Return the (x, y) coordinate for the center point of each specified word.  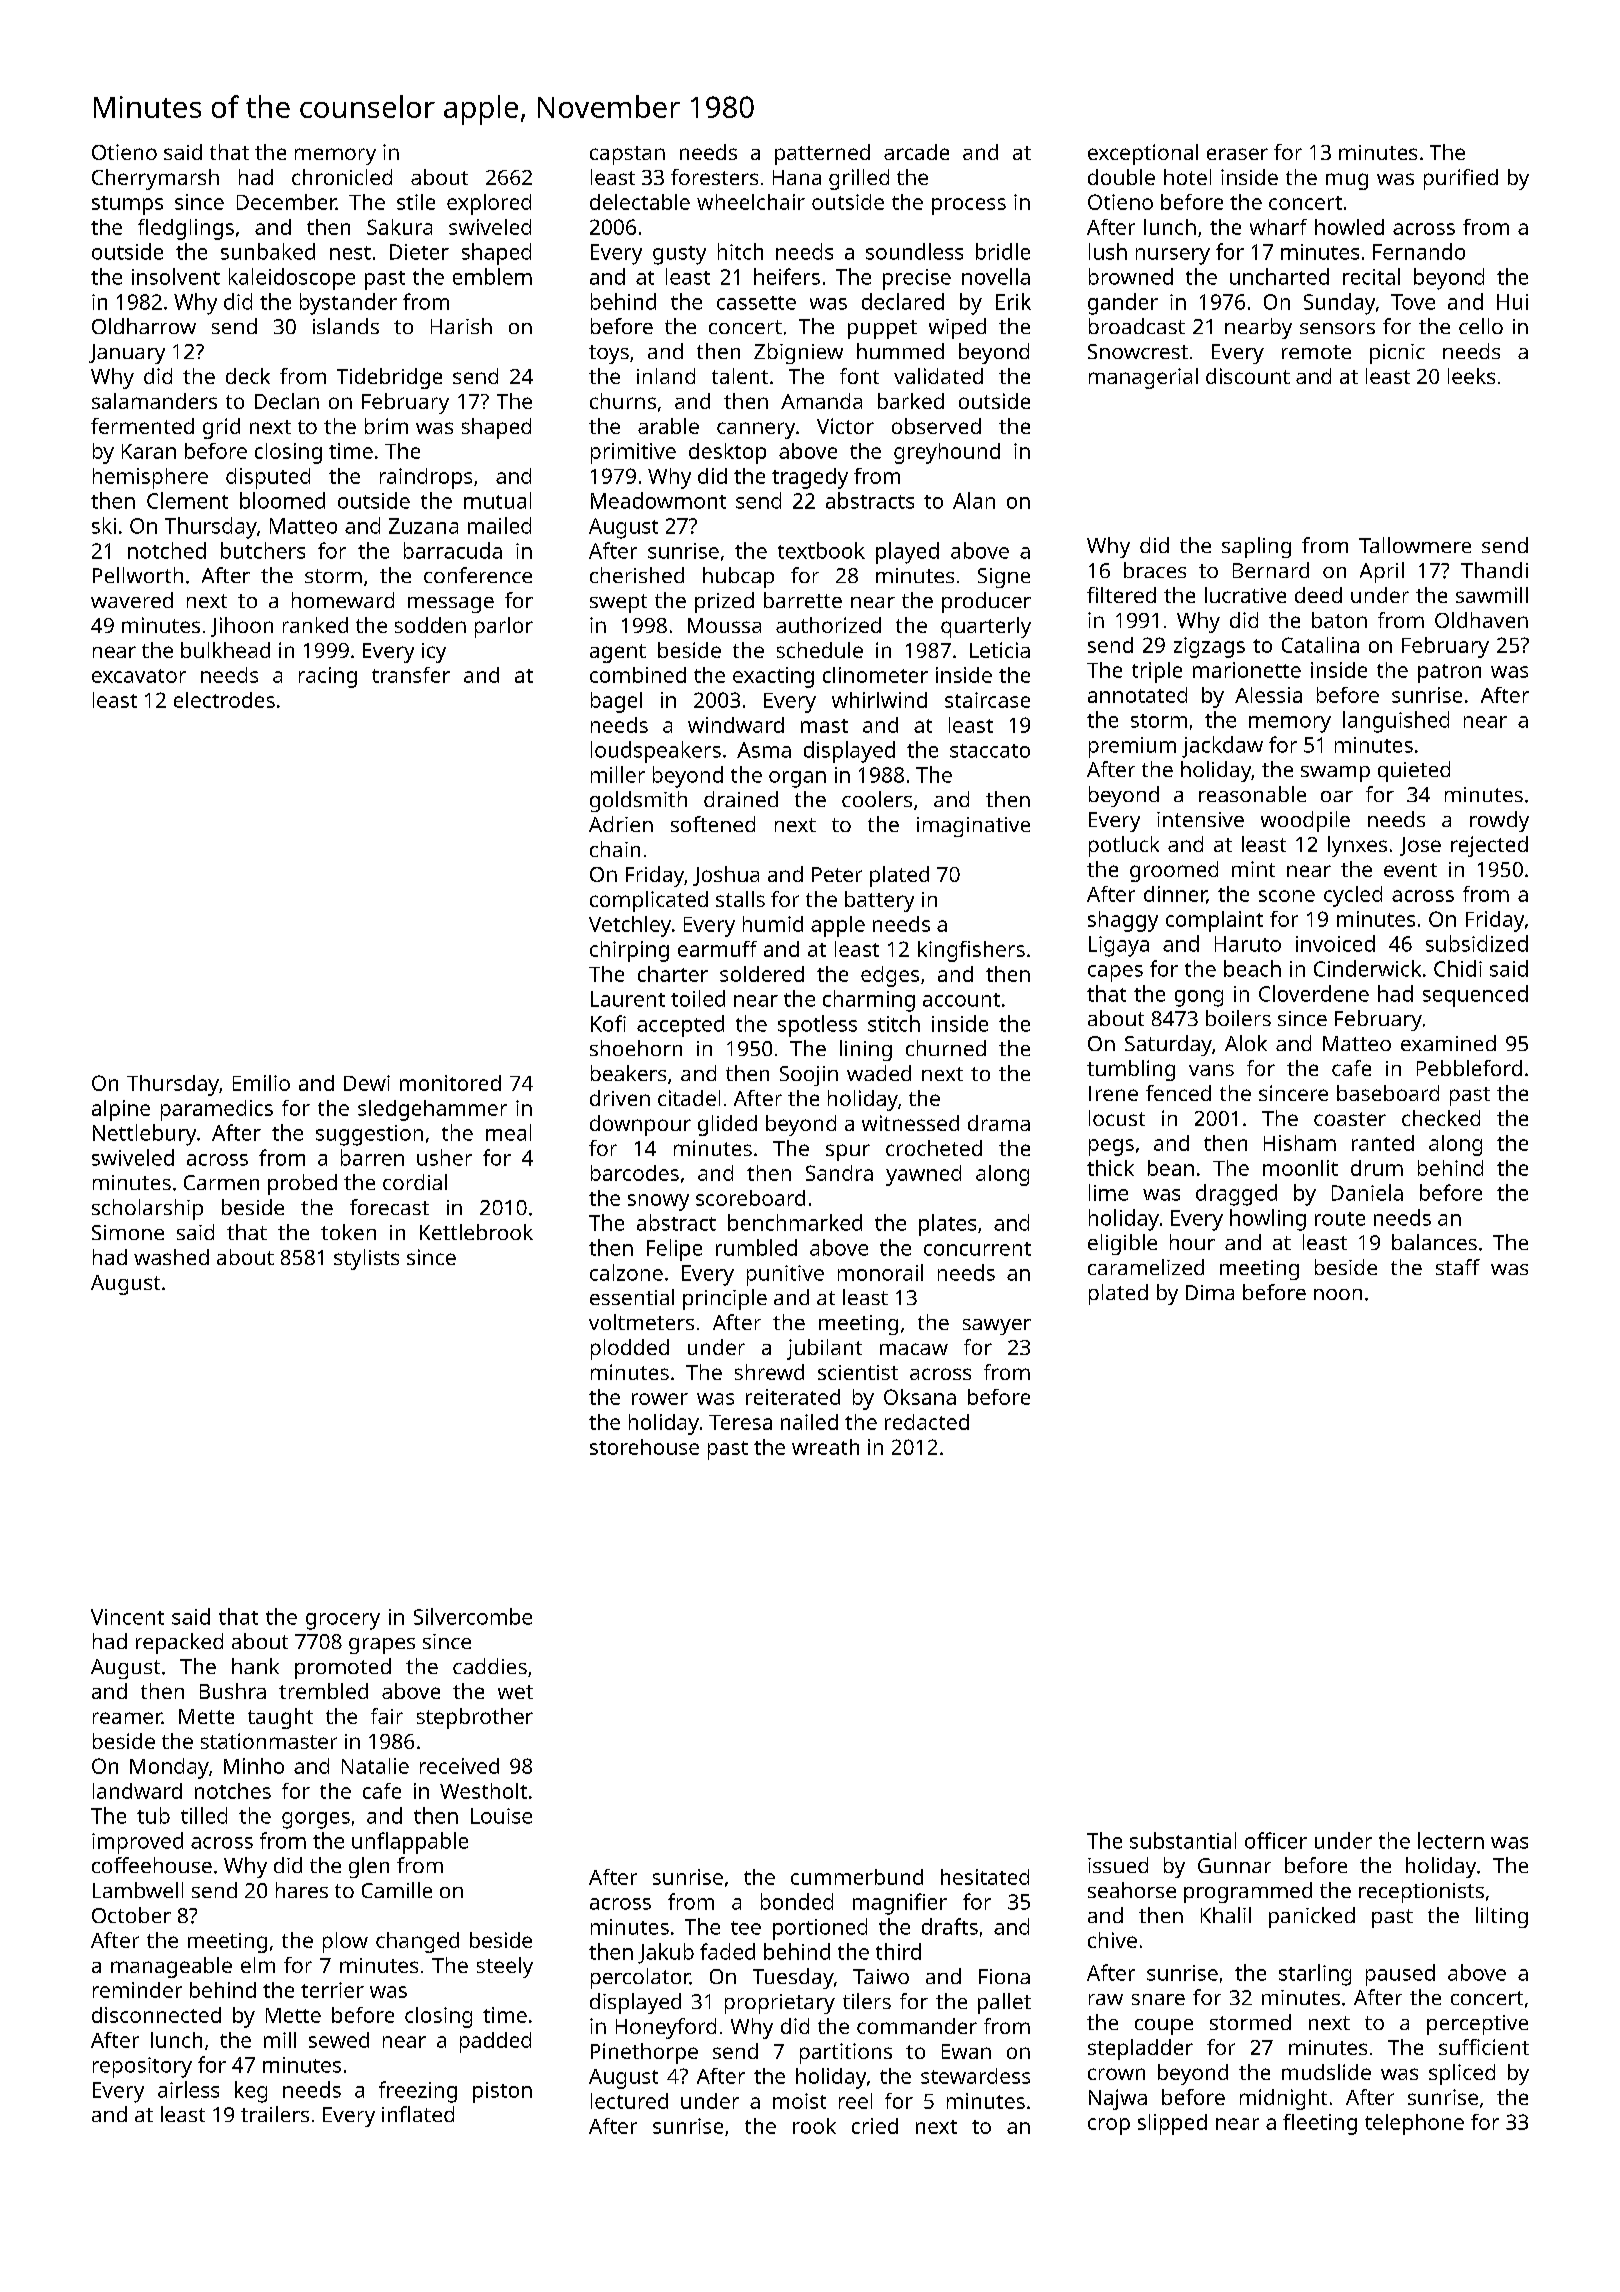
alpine (121, 1110)
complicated (649, 901)
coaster (1350, 1119)
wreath (825, 1447)
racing (328, 677)
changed (417, 1942)
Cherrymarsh (155, 179)
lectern (1451, 1840)
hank (255, 1666)
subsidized (1477, 943)
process (969, 206)
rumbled (756, 1247)
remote (1316, 352)
